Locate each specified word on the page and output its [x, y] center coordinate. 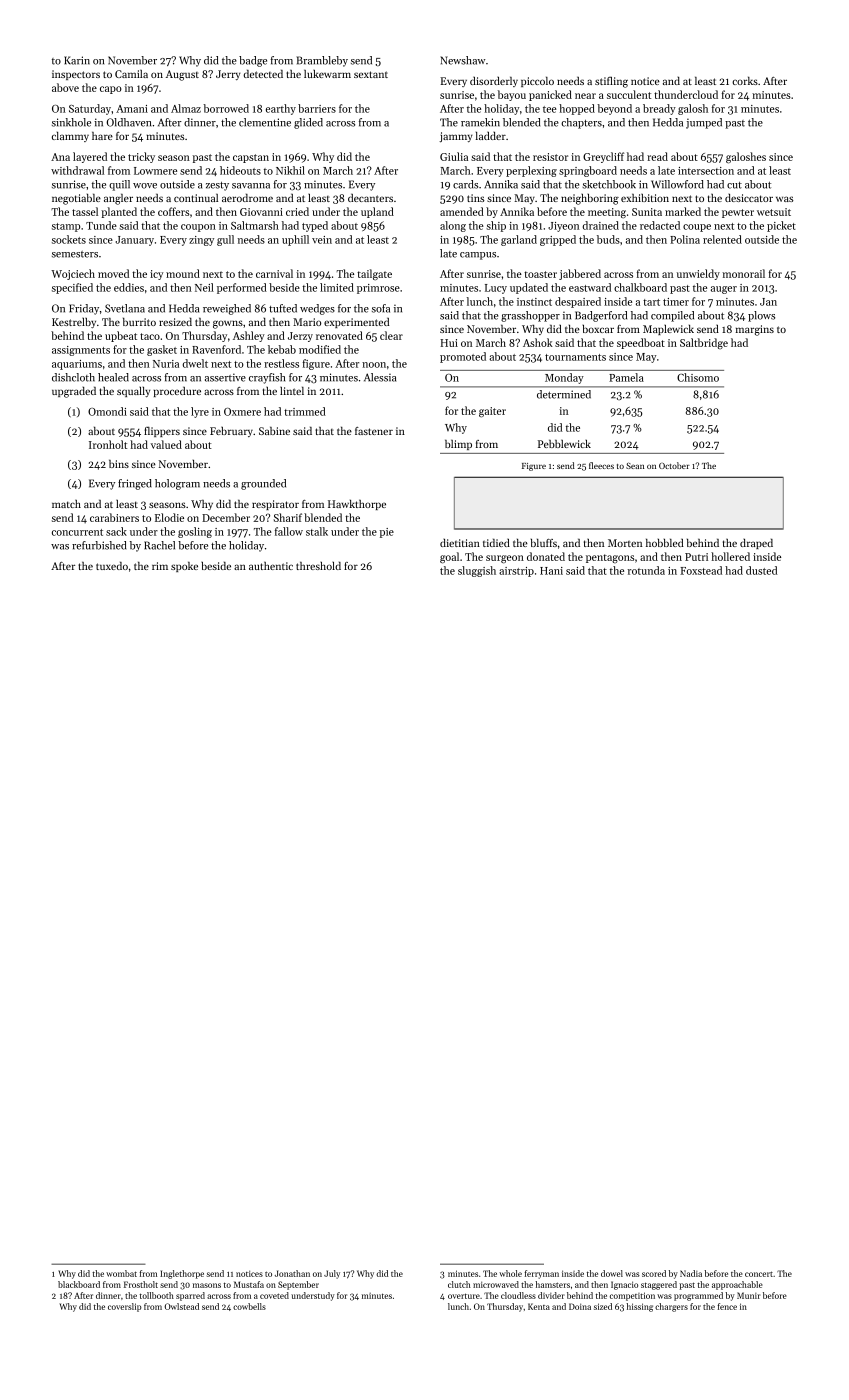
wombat [121, 1273]
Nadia [691, 1273]
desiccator [749, 198]
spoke [184, 567]
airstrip [516, 572]
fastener [374, 431]
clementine [265, 122]
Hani [551, 571]
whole [510, 1273]
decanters [370, 198]
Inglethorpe [182, 1274]
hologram [177, 484]
